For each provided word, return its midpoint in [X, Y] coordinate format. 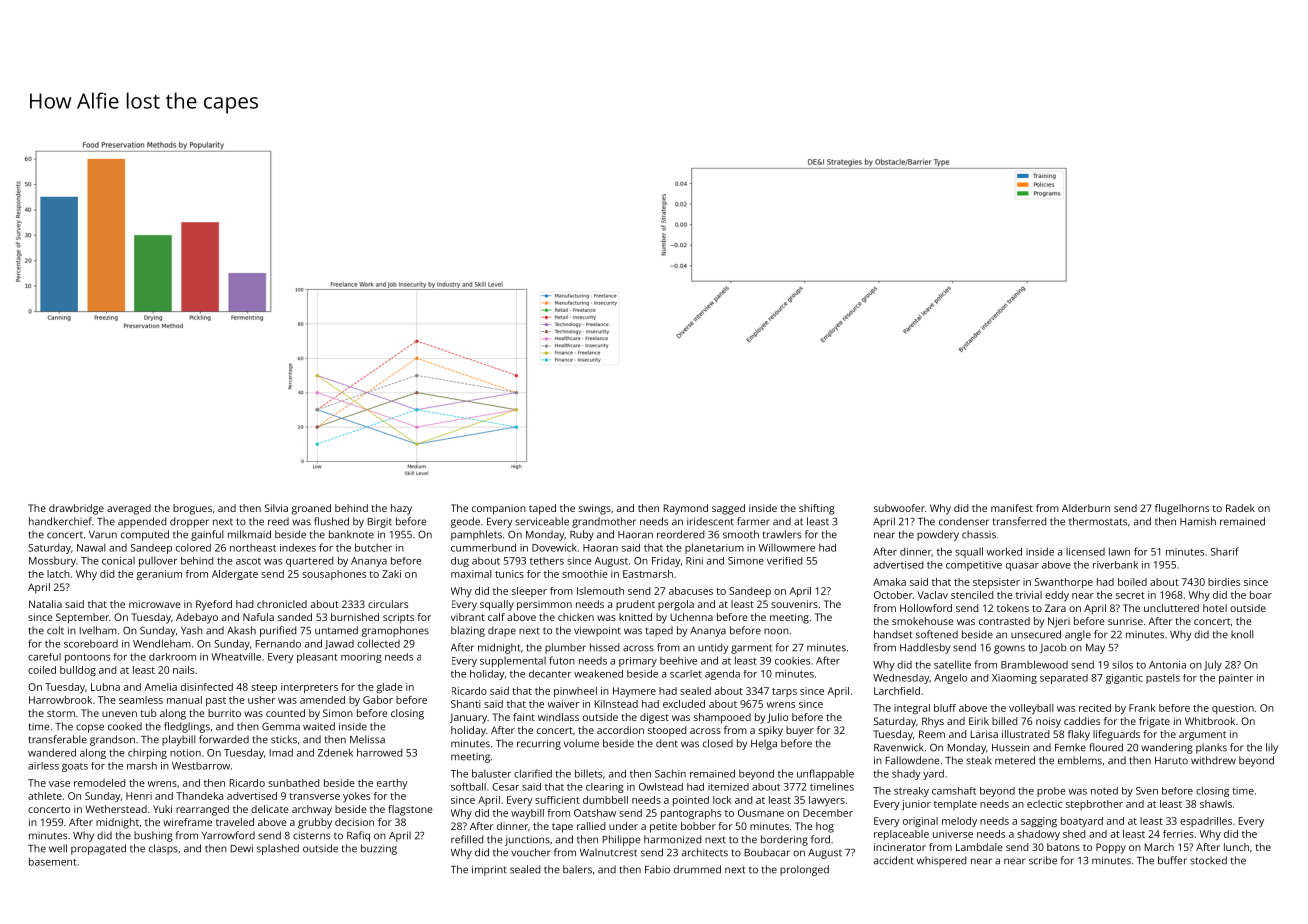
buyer [800, 731]
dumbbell [605, 800]
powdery [938, 535]
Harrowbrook [60, 700]
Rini [694, 561]
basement [53, 861]
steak [979, 760]
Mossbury [52, 561]
